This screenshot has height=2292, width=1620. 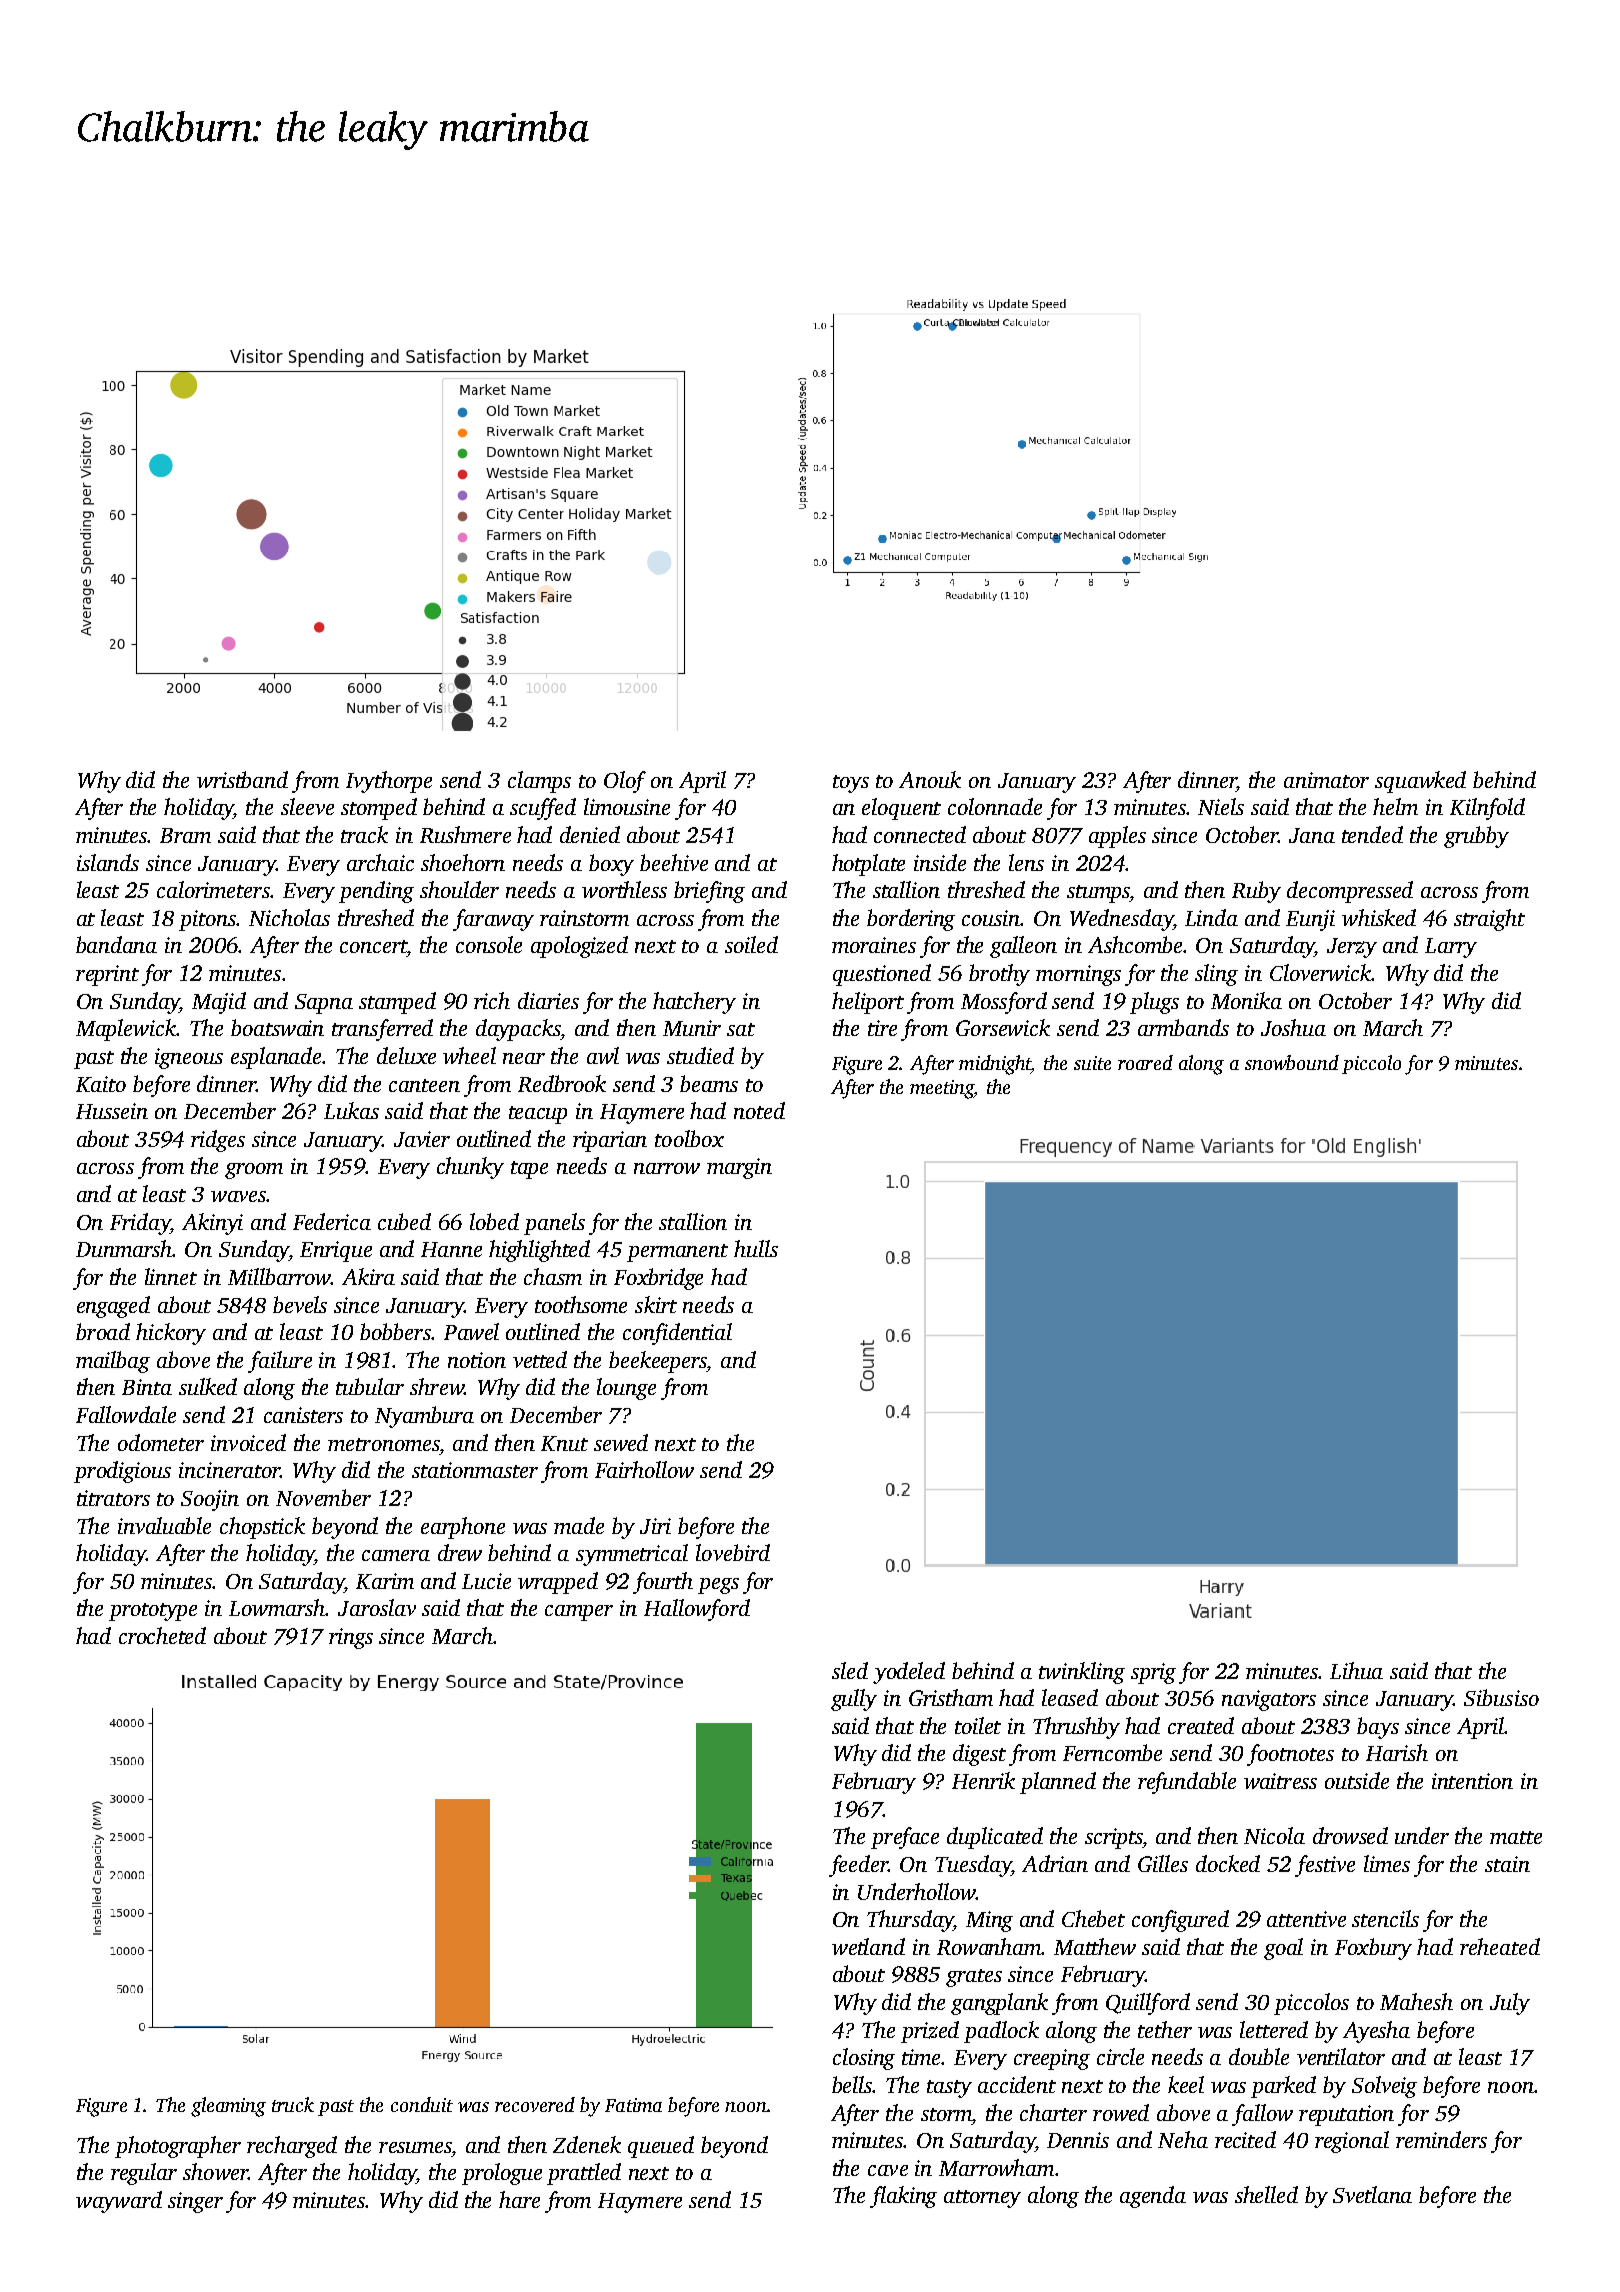 I want to click on conduit, so click(x=422, y=2104).
